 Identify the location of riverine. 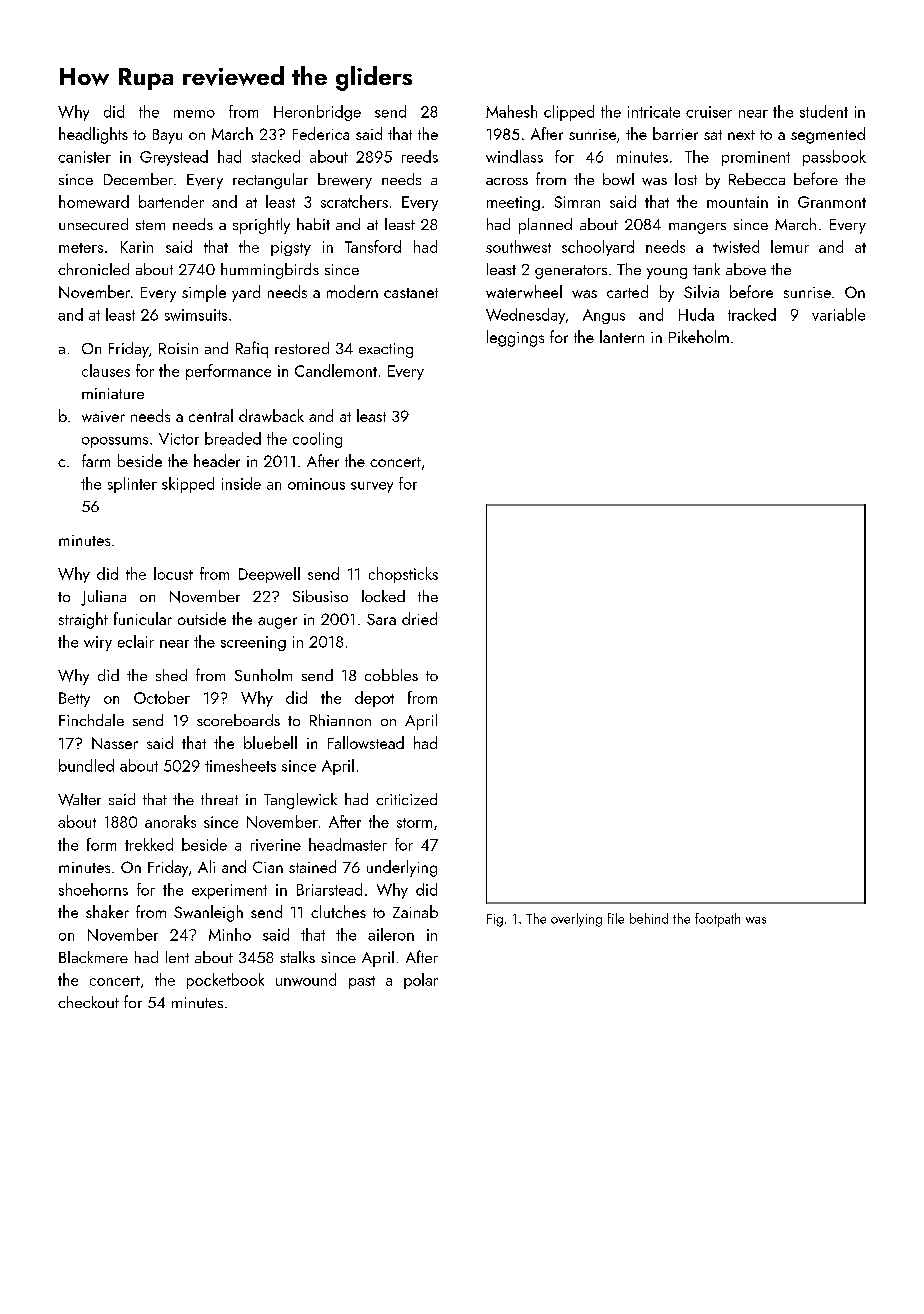
(276, 845).
